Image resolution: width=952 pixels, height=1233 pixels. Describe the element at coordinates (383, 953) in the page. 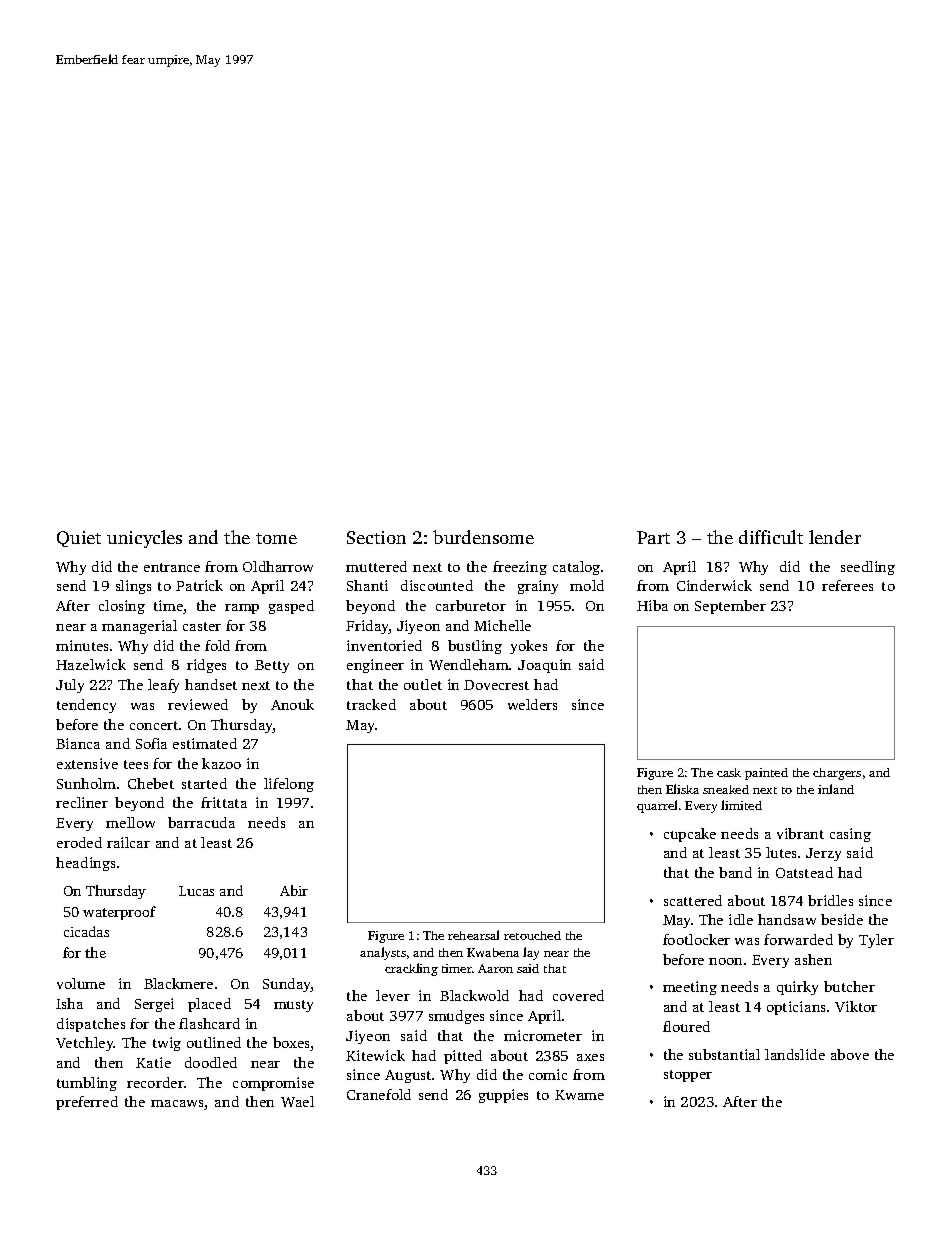

I see `analysts` at that location.
